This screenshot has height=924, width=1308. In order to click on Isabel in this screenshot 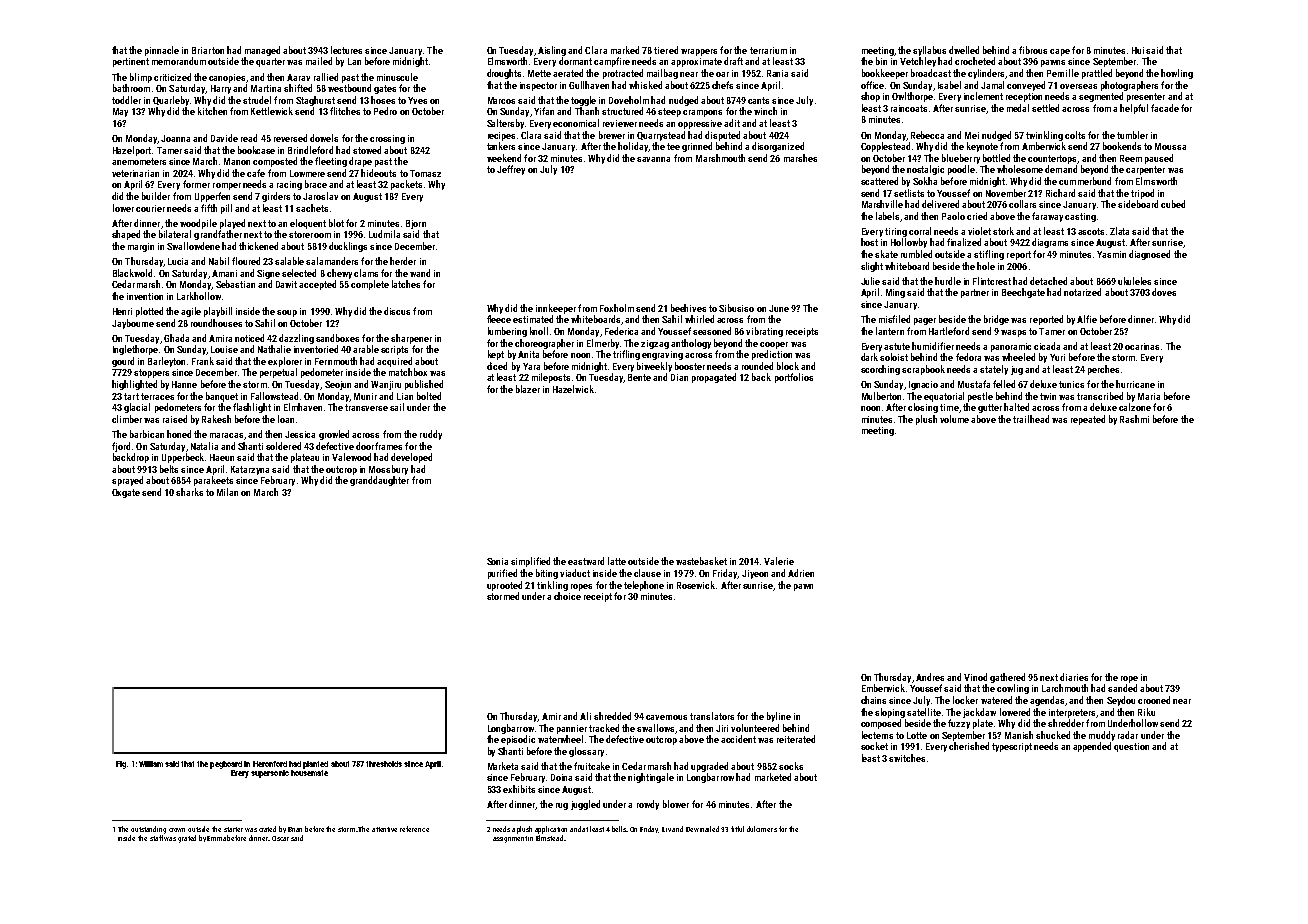, I will do `click(949, 85)`.
